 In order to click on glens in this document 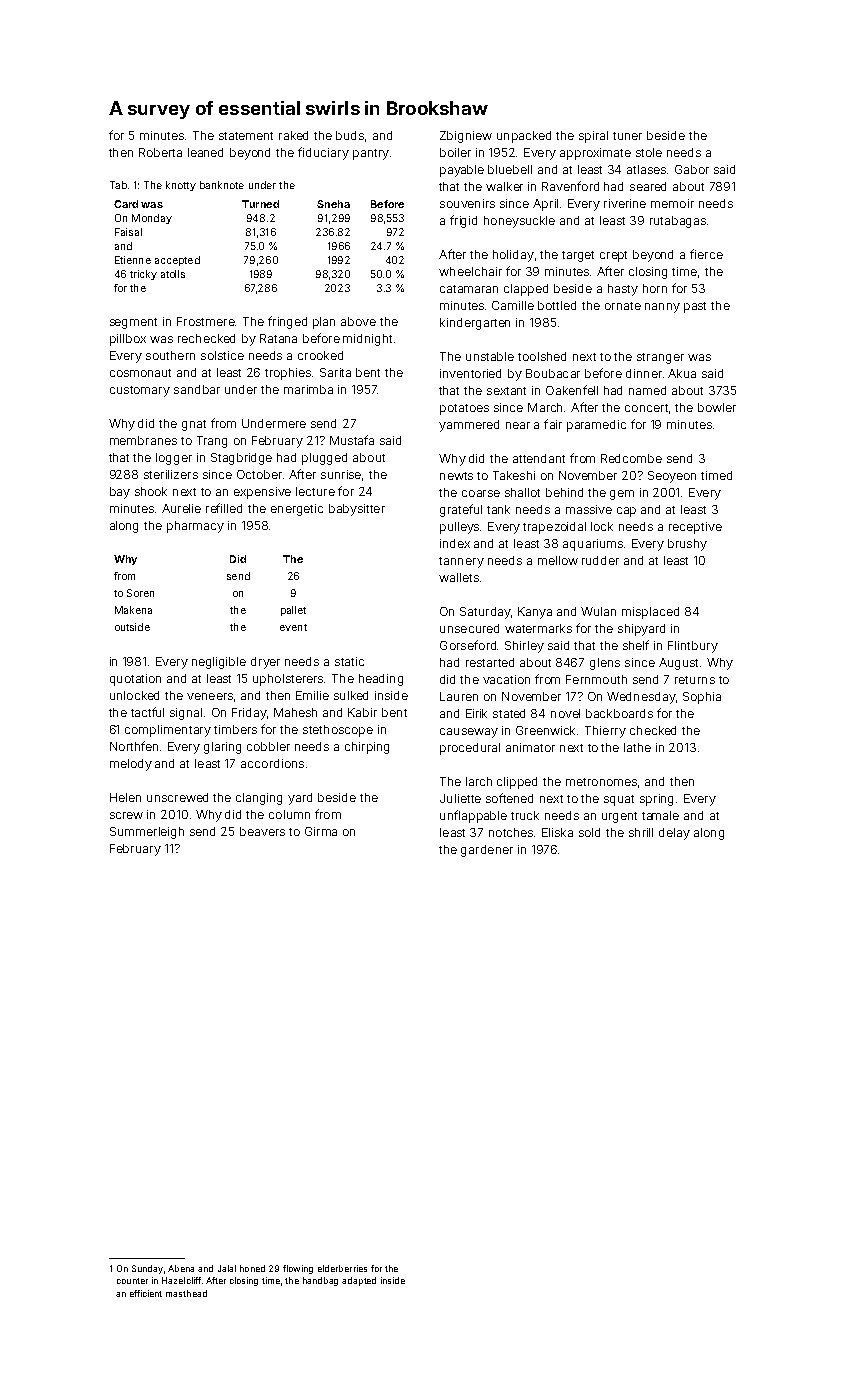, I will do `click(605, 664)`.
